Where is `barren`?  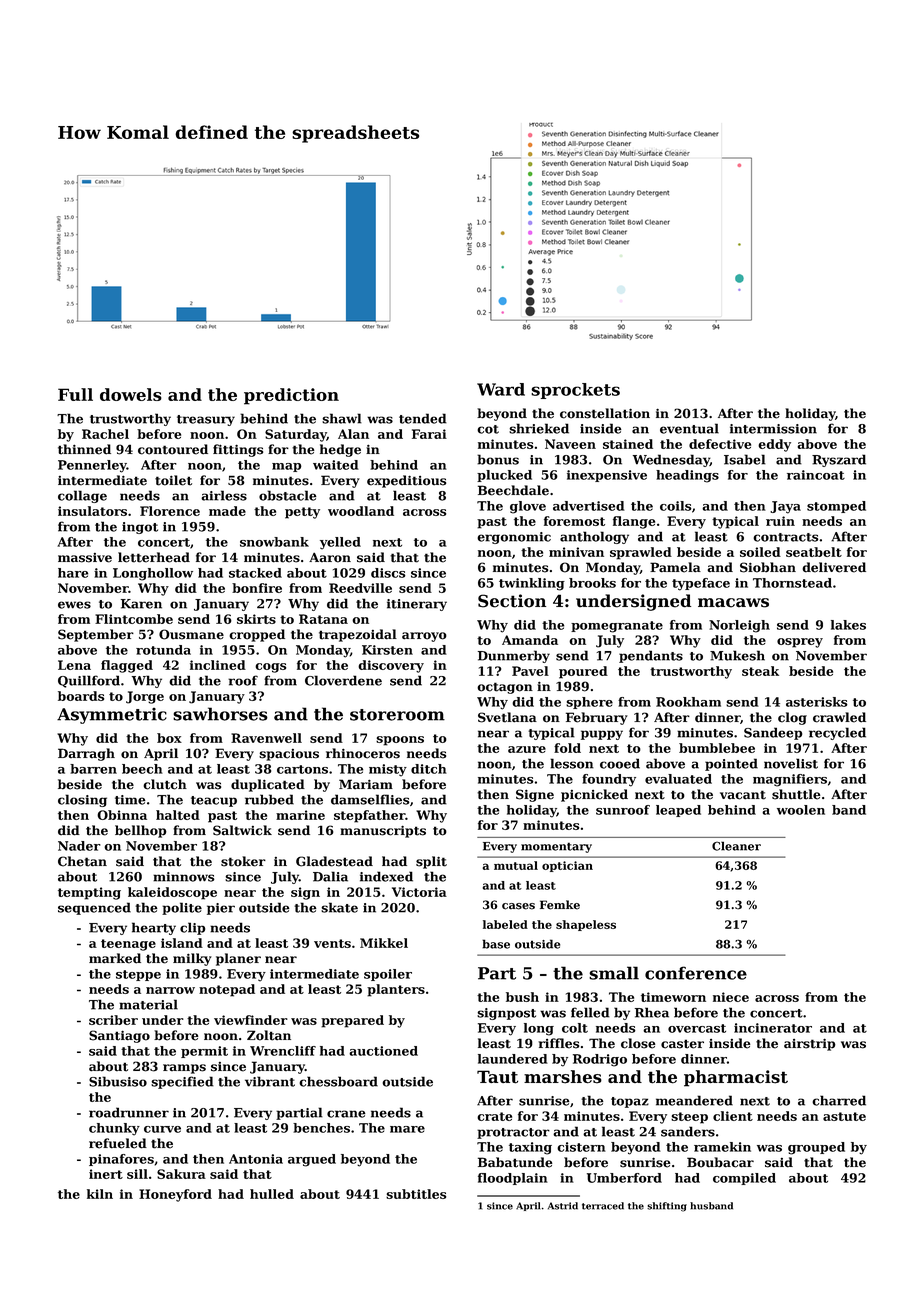 barren is located at coordinates (93, 769).
